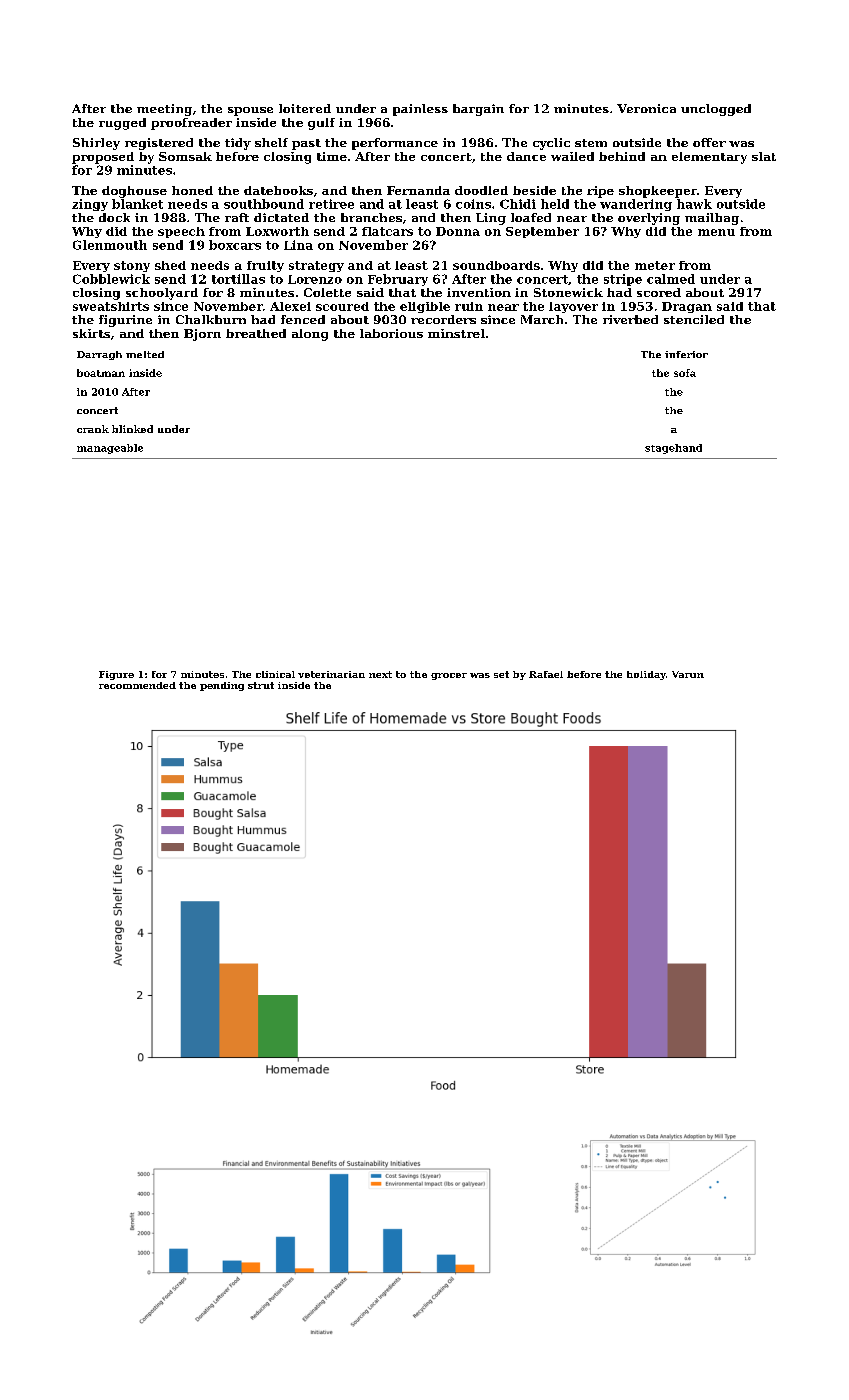  I want to click on holiday, so click(646, 675).
